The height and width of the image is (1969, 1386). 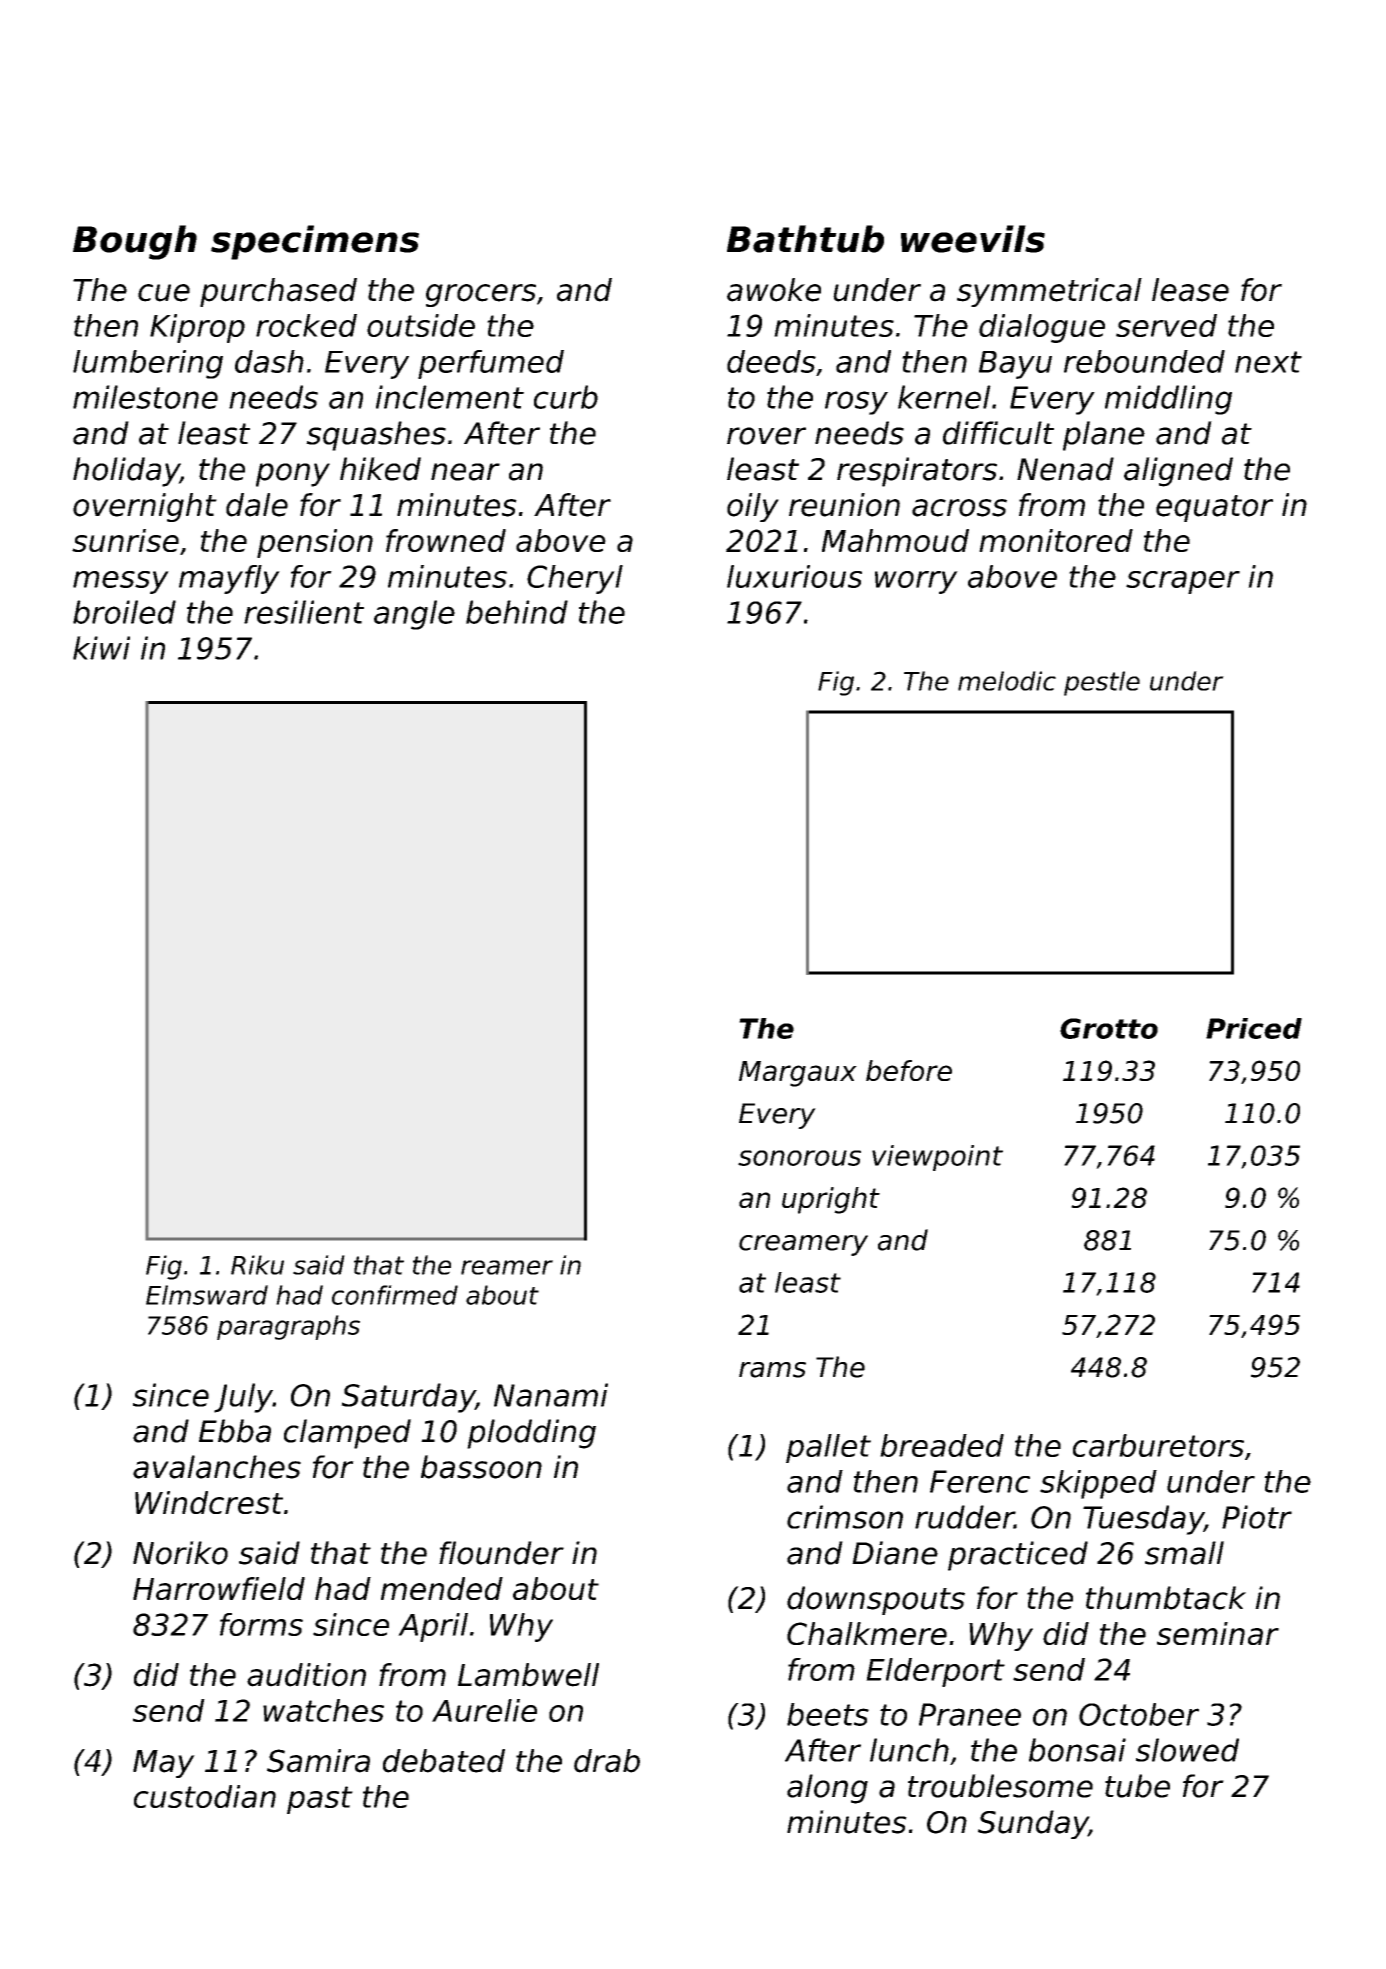 I want to click on scraper, so click(x=1183, y=582).
